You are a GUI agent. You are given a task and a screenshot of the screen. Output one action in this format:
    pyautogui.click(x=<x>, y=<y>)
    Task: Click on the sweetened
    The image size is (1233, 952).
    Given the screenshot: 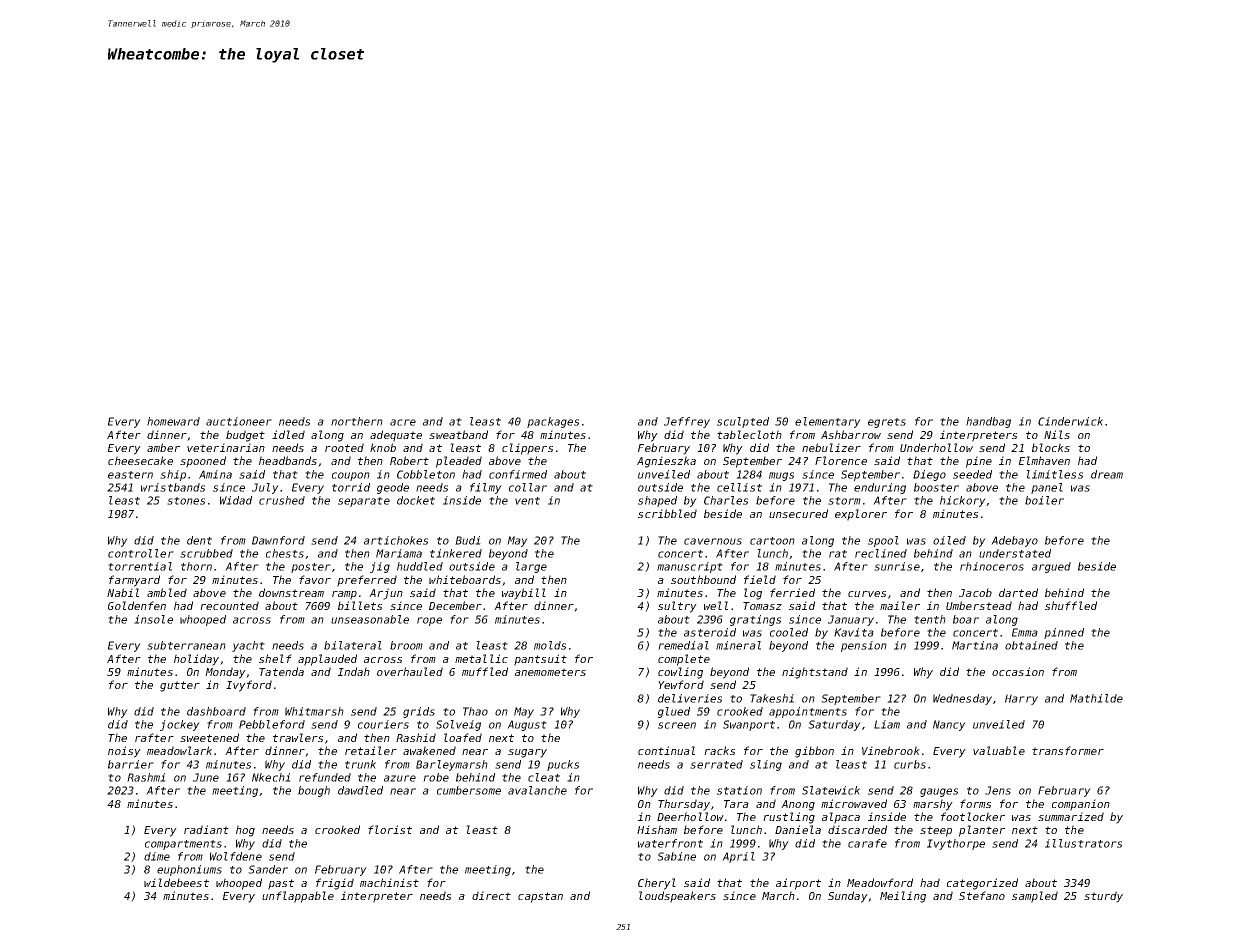 What is the action you would take?
    pyautogui.click(x=209, y=737)
